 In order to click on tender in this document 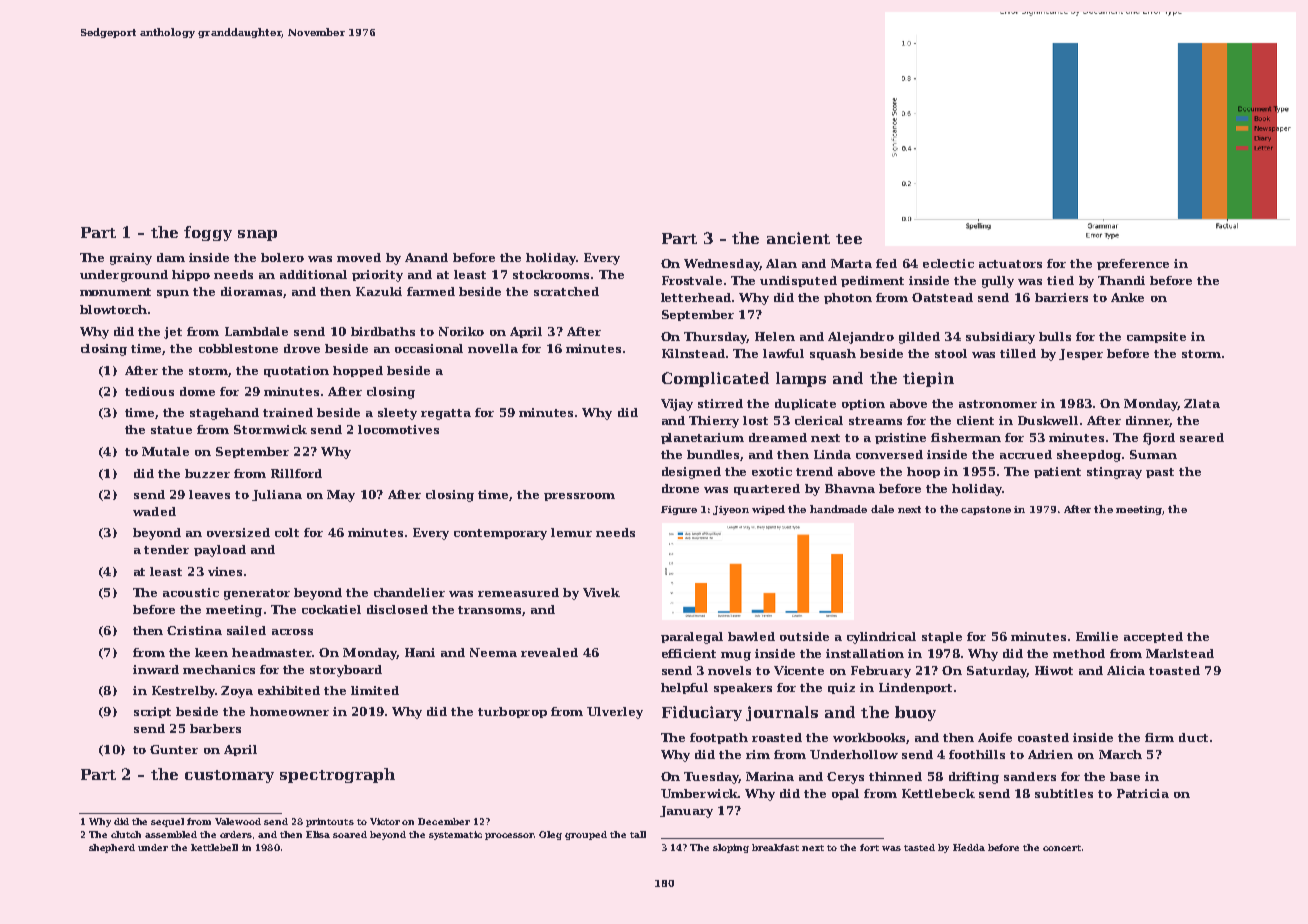, I will do `click(166, 549)`.
